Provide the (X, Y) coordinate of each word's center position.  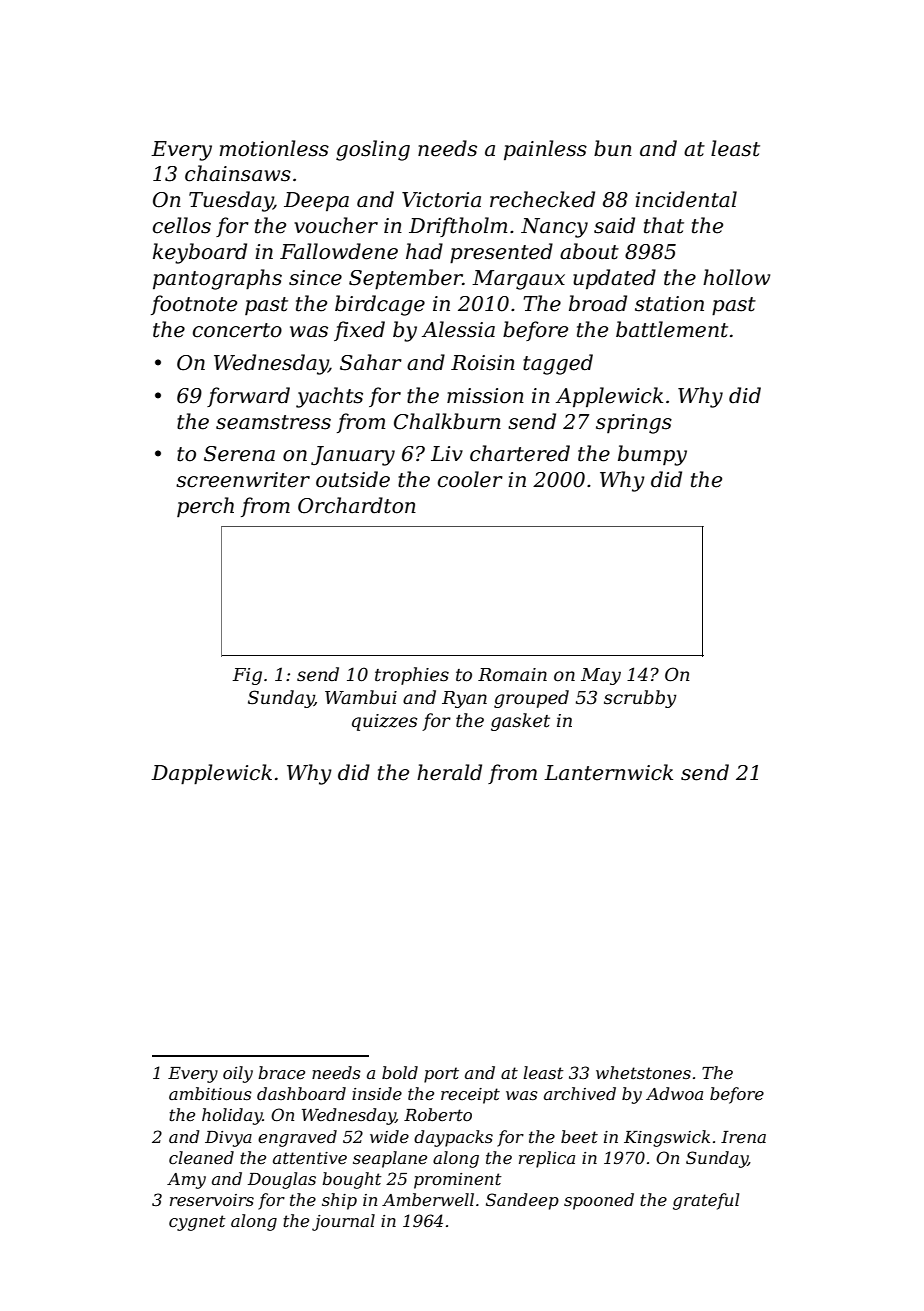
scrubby (640, 699)
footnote (194, 305)
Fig (247, 676)
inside (377, 1093)
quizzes (384, 722)
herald (449, 772)
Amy (186, 1181)
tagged (558, 364)
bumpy (652, 455)
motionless (274, 148)
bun (613, 148)
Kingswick (667, 1138)
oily (238, 1074)
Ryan (464, 699)
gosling (373, 150)
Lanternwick (608, 772)
